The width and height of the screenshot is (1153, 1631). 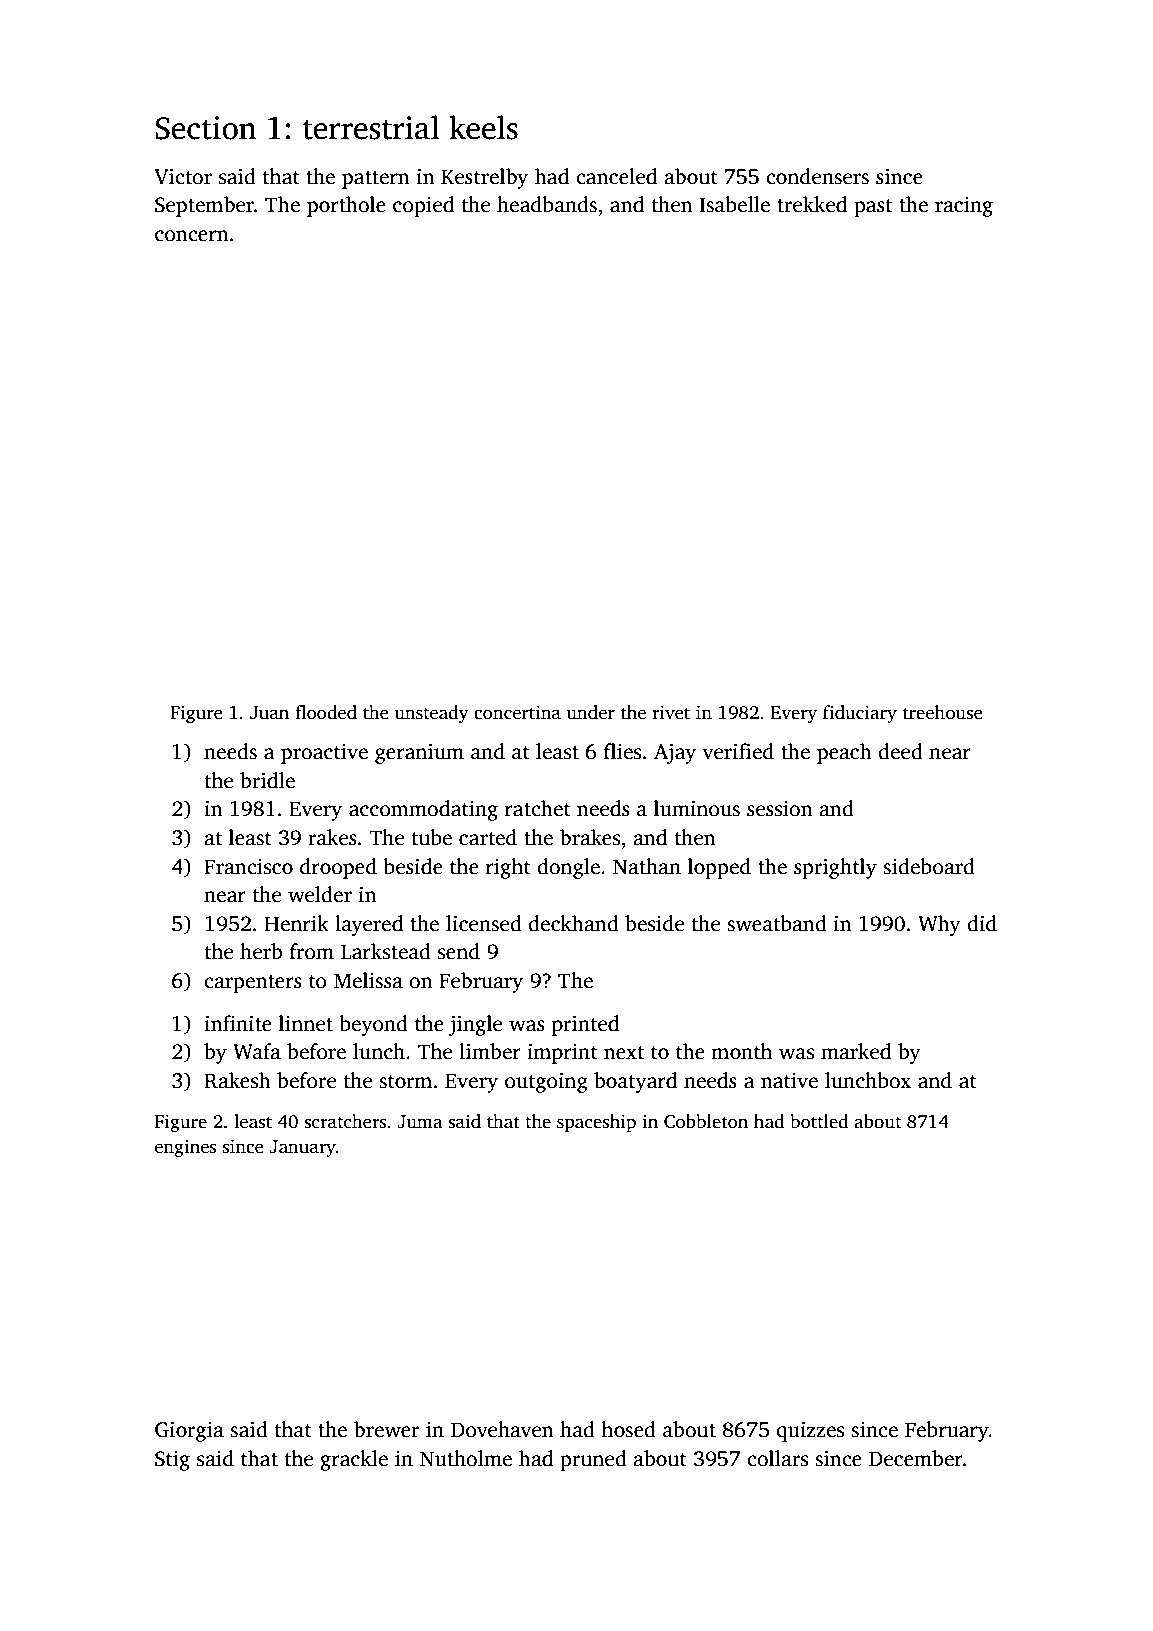 What do you see at coordinates (628, 1429) in the screenshot?
I see `hosed` at bounding box center [628, 1429].
